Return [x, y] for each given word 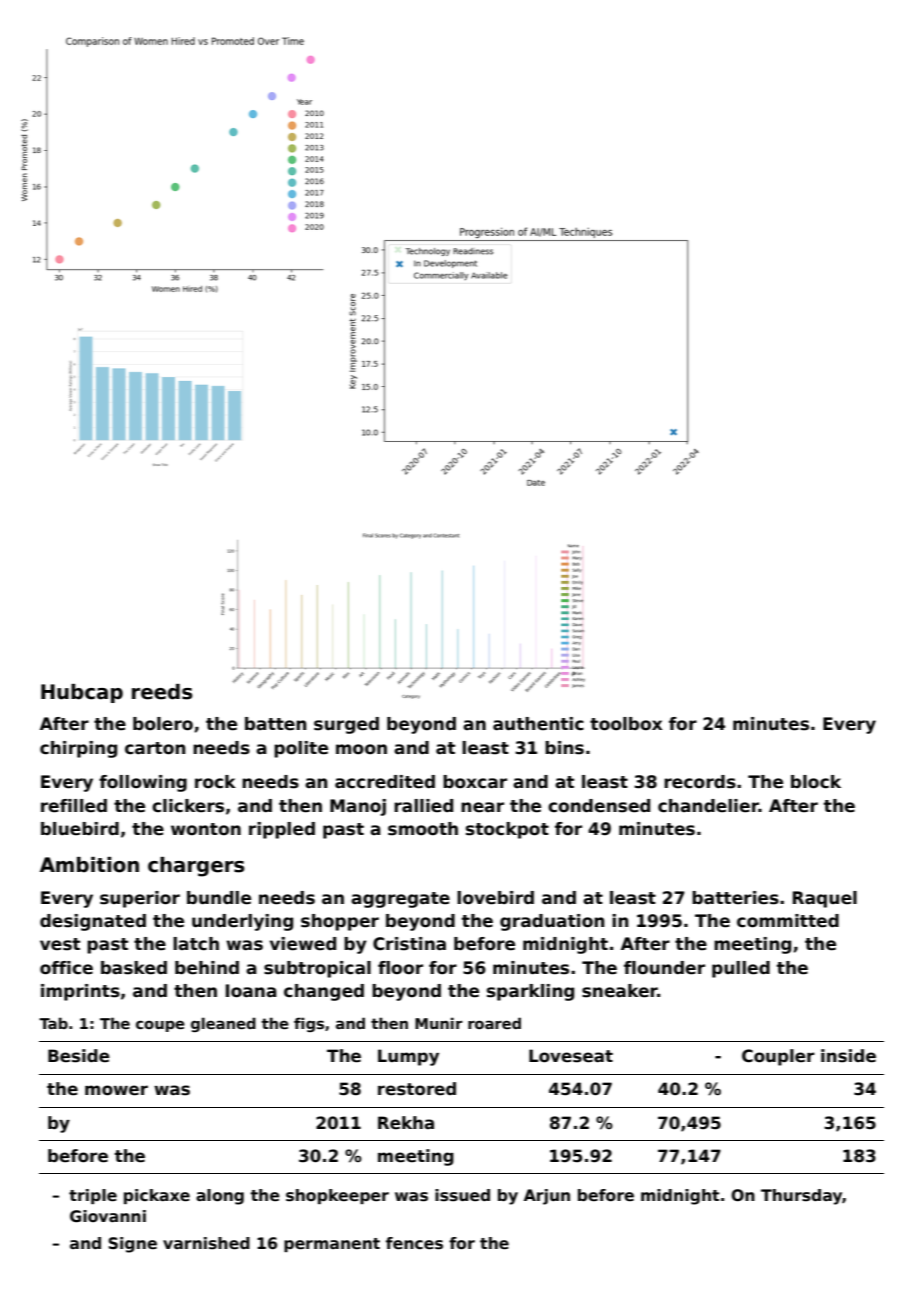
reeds [162, 692]
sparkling [530, 992]
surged [346, 725]
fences [414, 1243]
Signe [132, 1245]
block [816, 782]
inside [848, 1056]
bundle [219, 898]
